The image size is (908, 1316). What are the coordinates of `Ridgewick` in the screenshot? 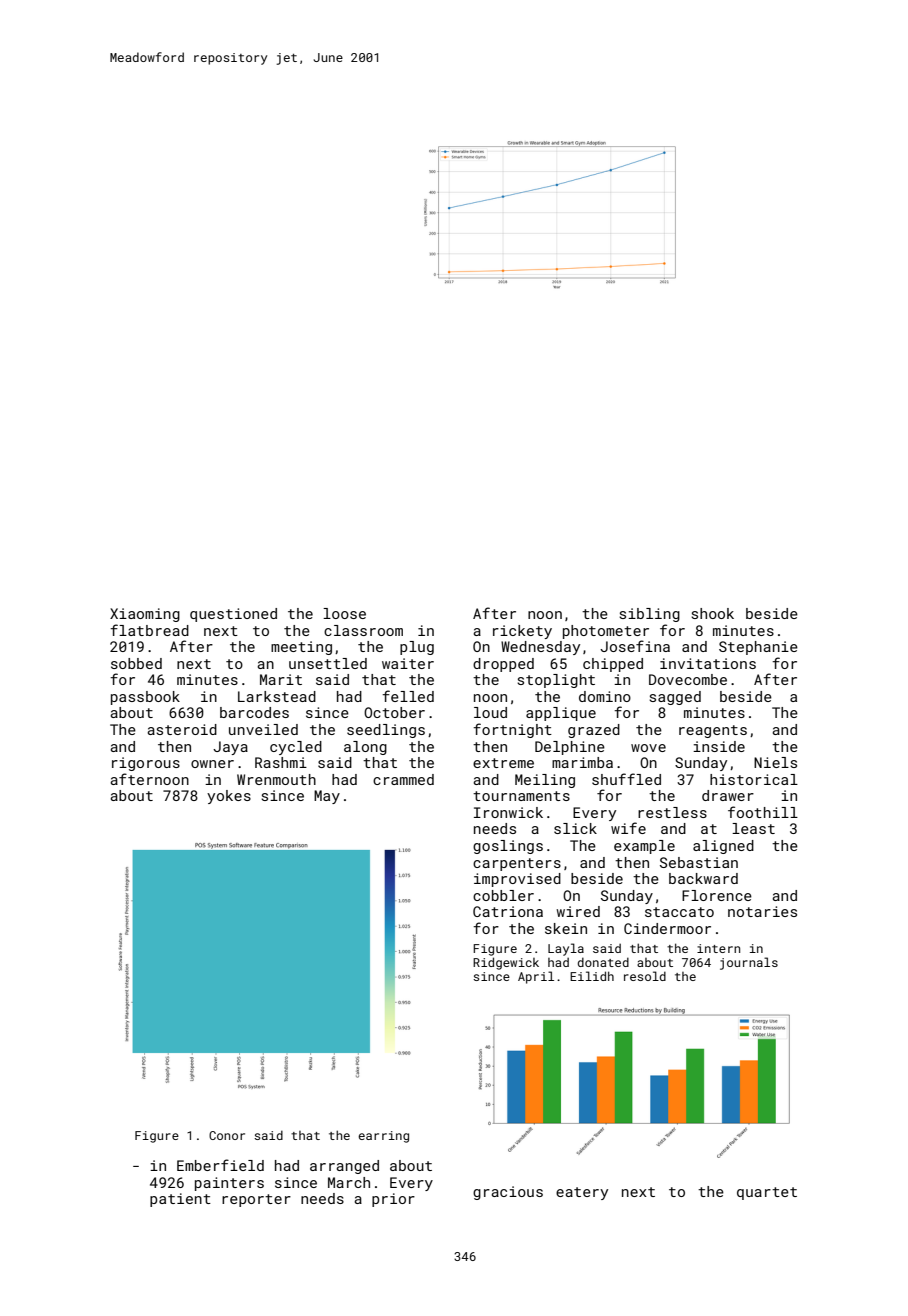 It's located at (506, 963).
